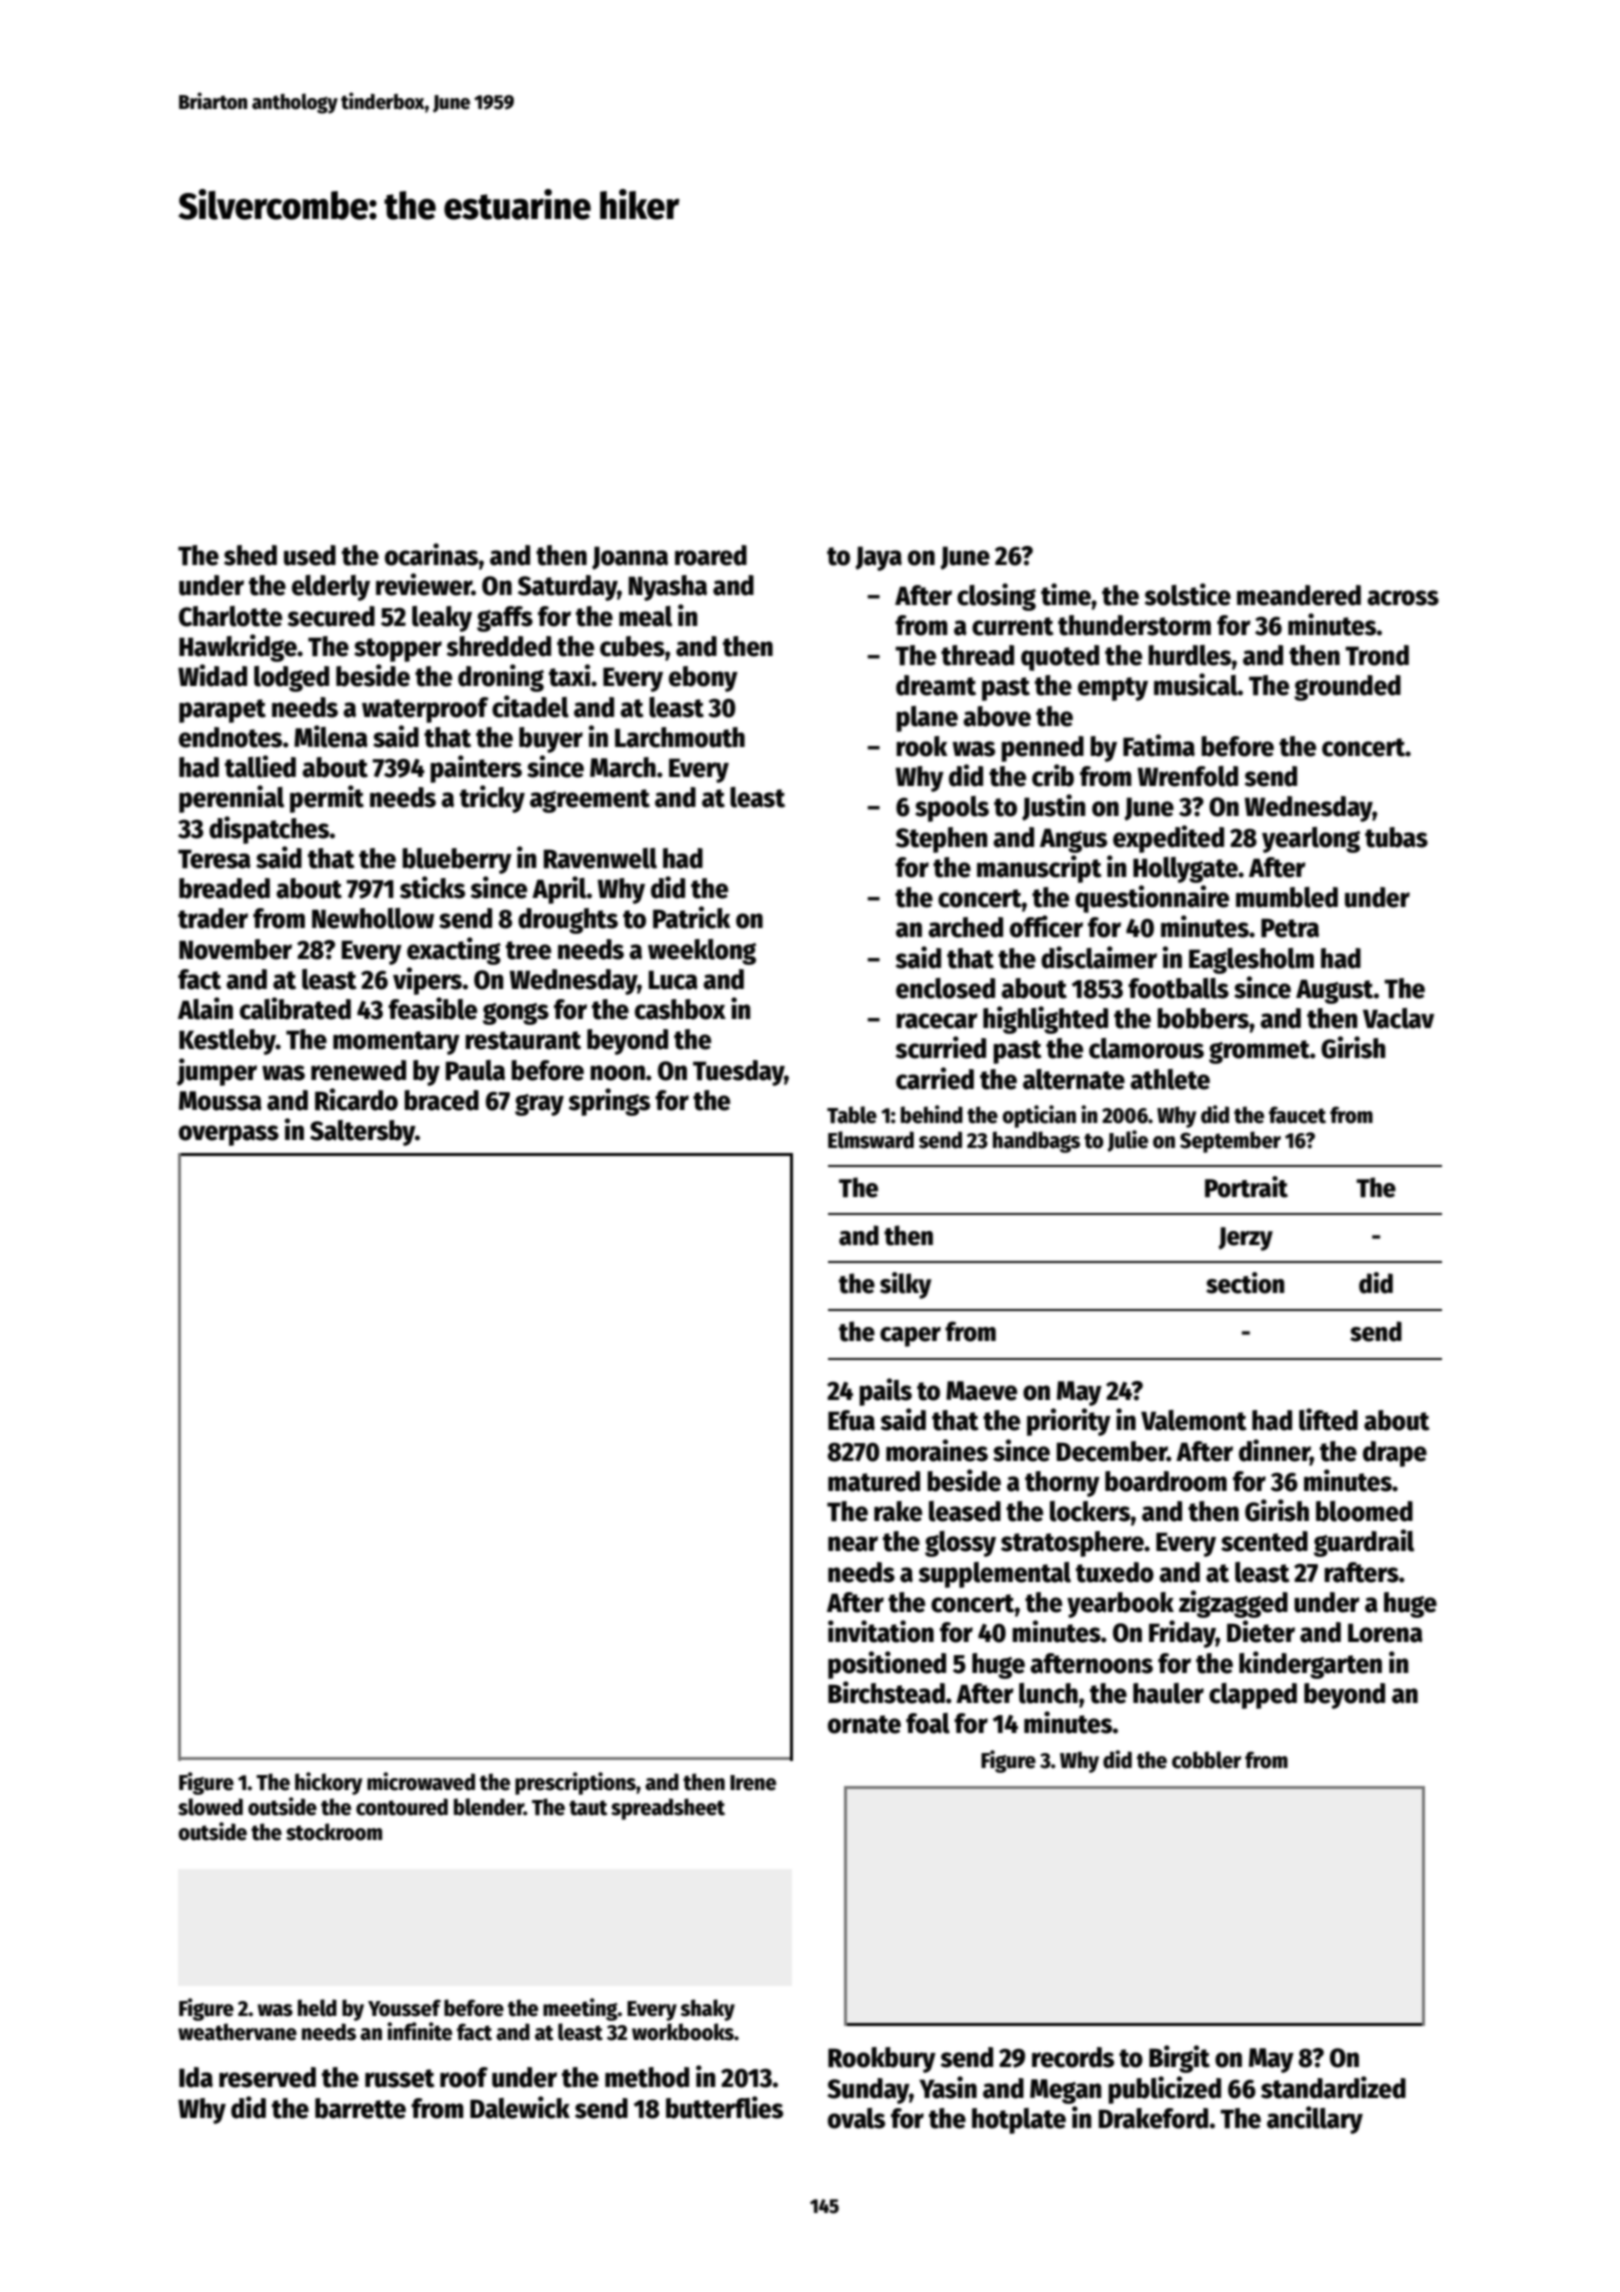 The height and width of the screenshot is (2292, 1620). Describe the element at coordinates (334, 1832) in the screenshot. I see `stockroom` at that location.
